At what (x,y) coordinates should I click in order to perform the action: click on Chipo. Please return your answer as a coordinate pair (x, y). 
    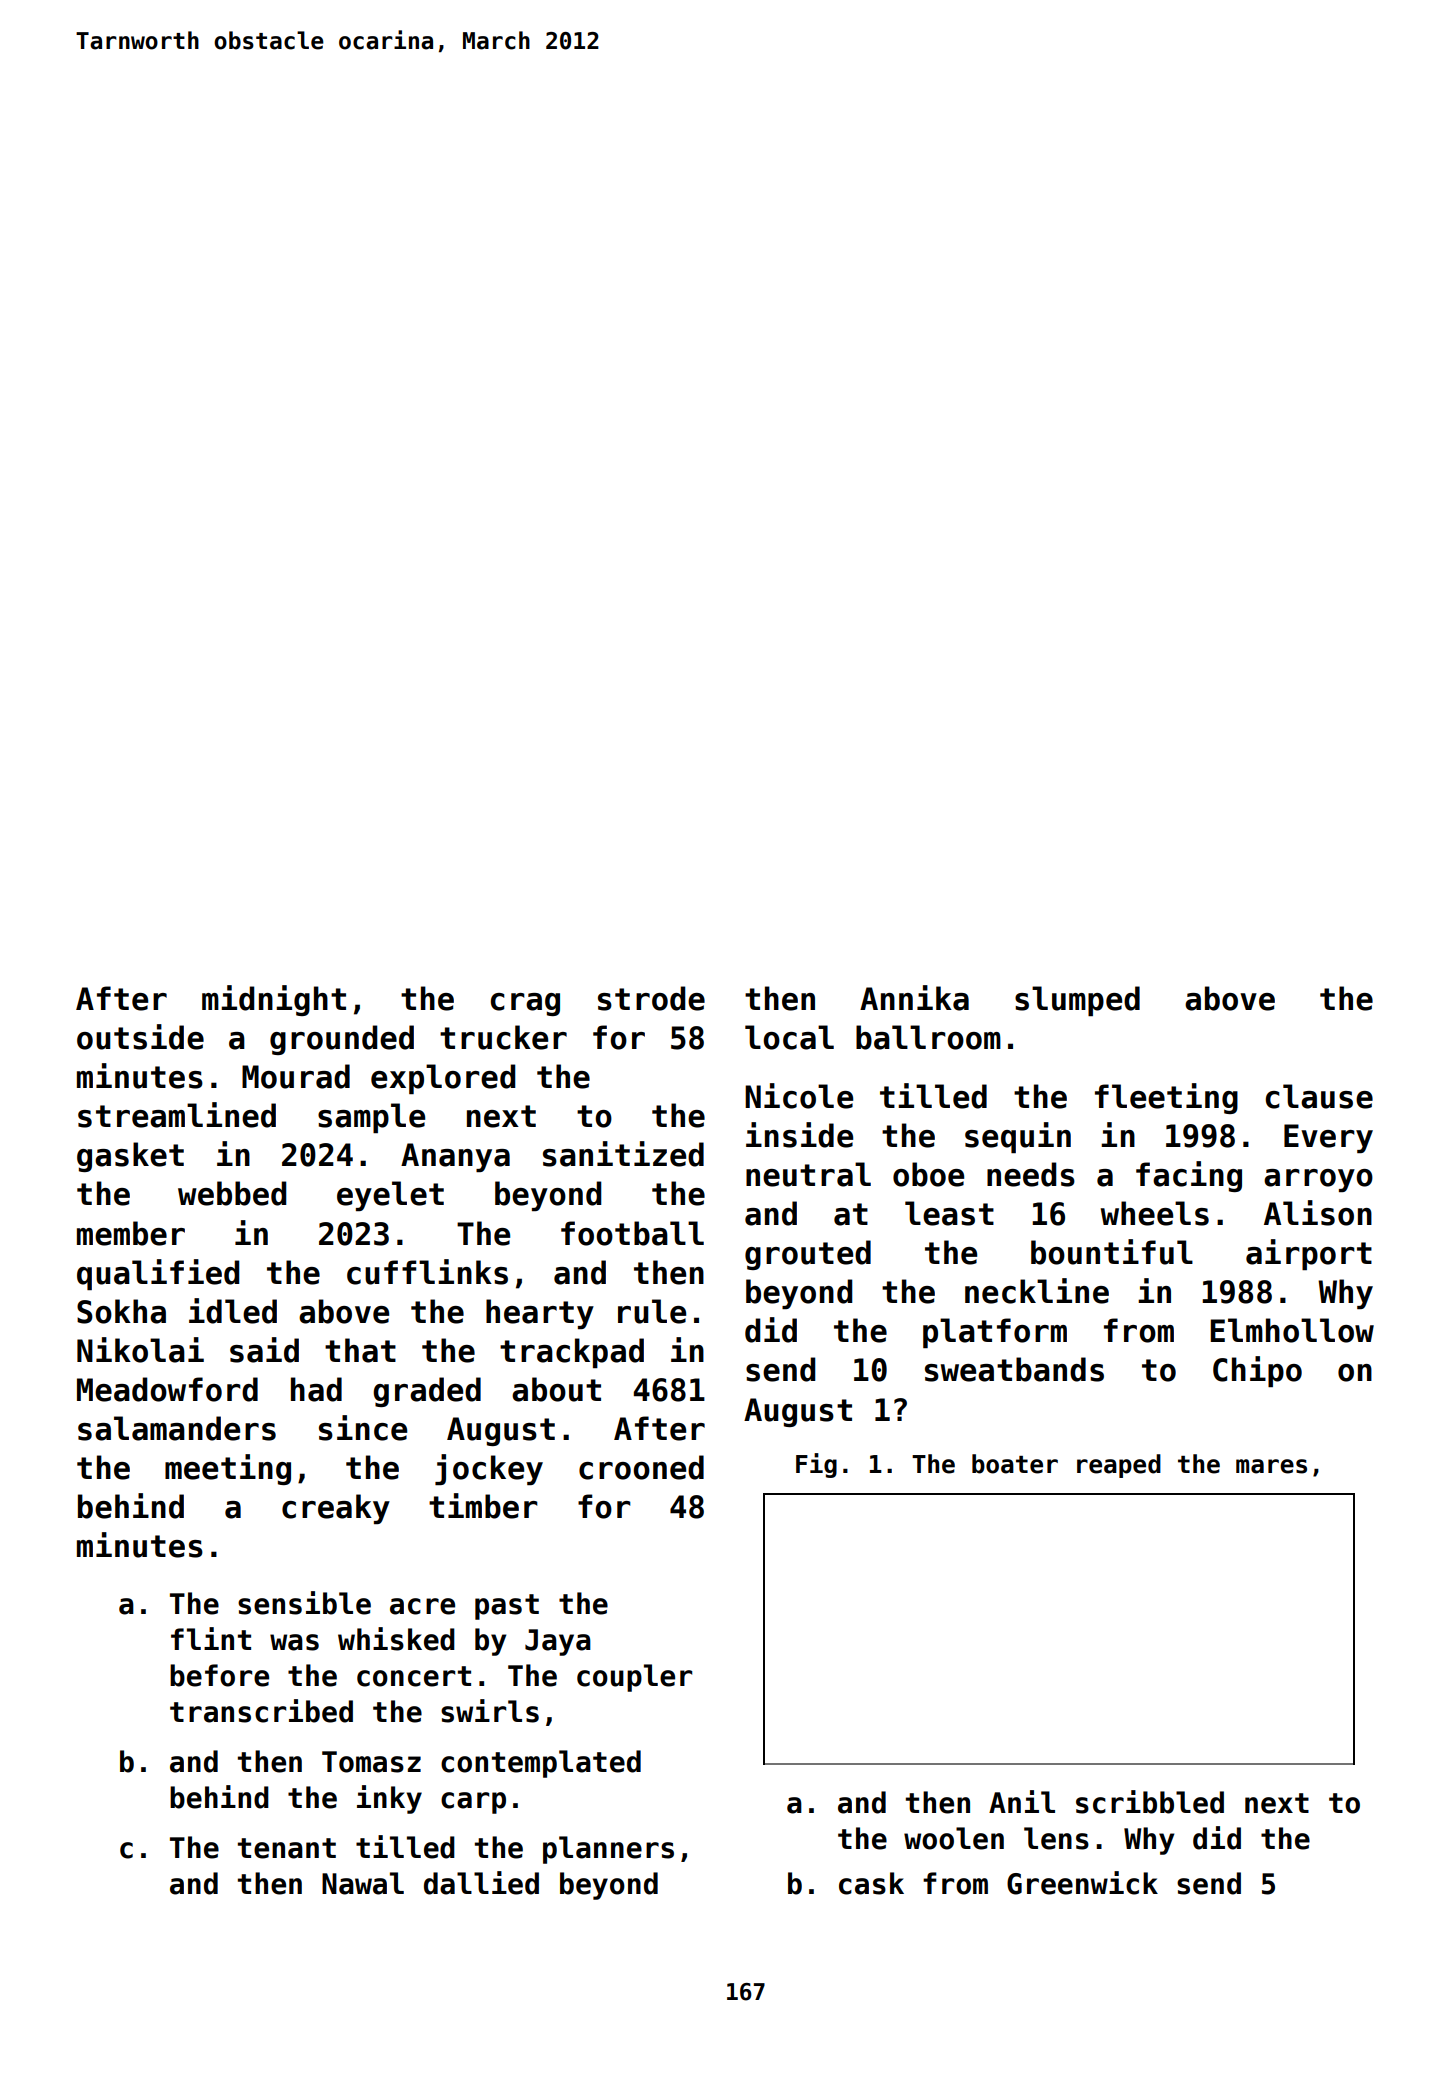
    Looking at the image, I should click on (1257, 1371).
